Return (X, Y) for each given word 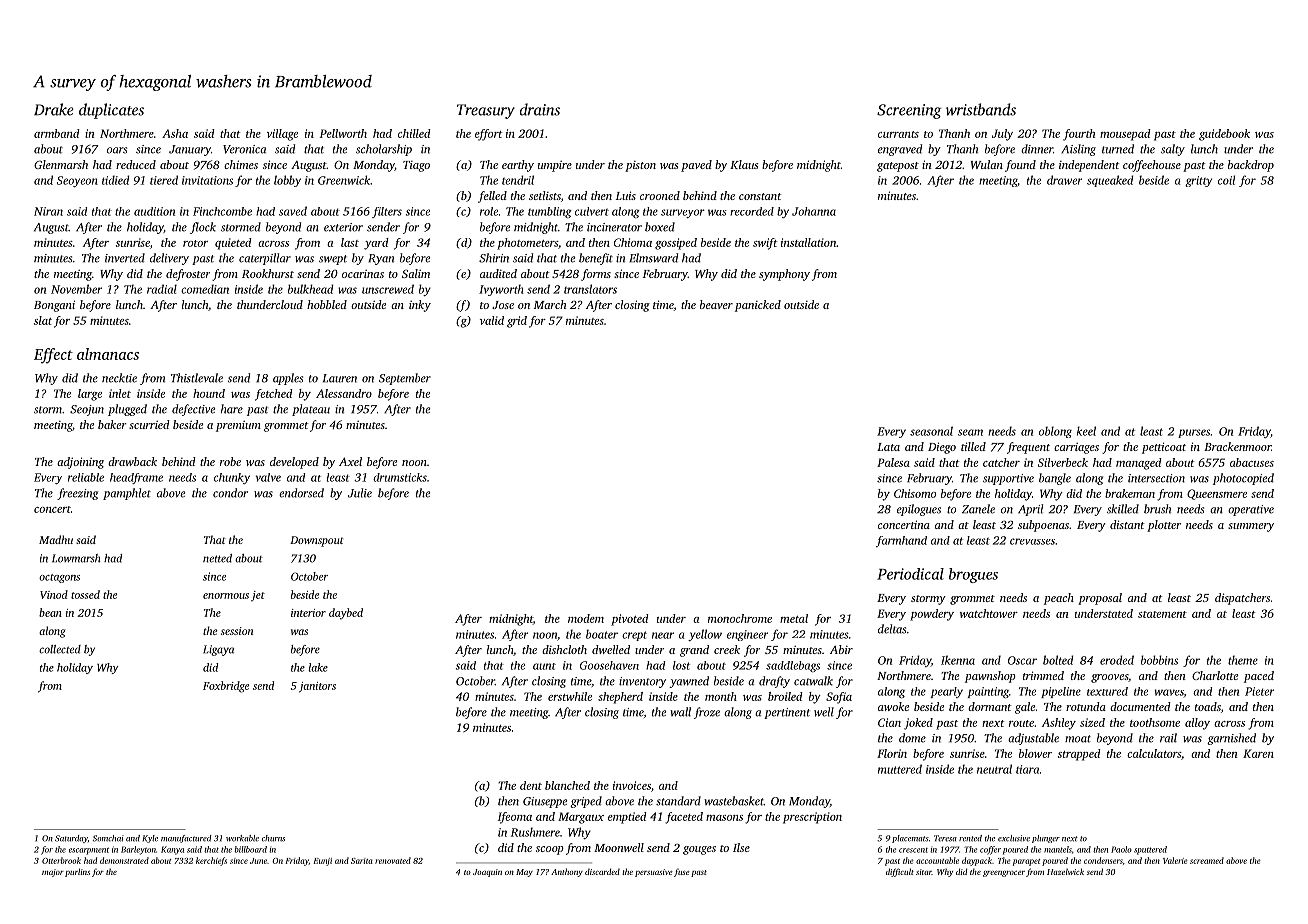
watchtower (989, 613)
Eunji (323, 862)
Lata (888, 447)
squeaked (1110, 181)
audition (154, 211)
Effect (53, 356)
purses (1194, 433)
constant (760, 196)
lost (681, 665)
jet (258, 596)
